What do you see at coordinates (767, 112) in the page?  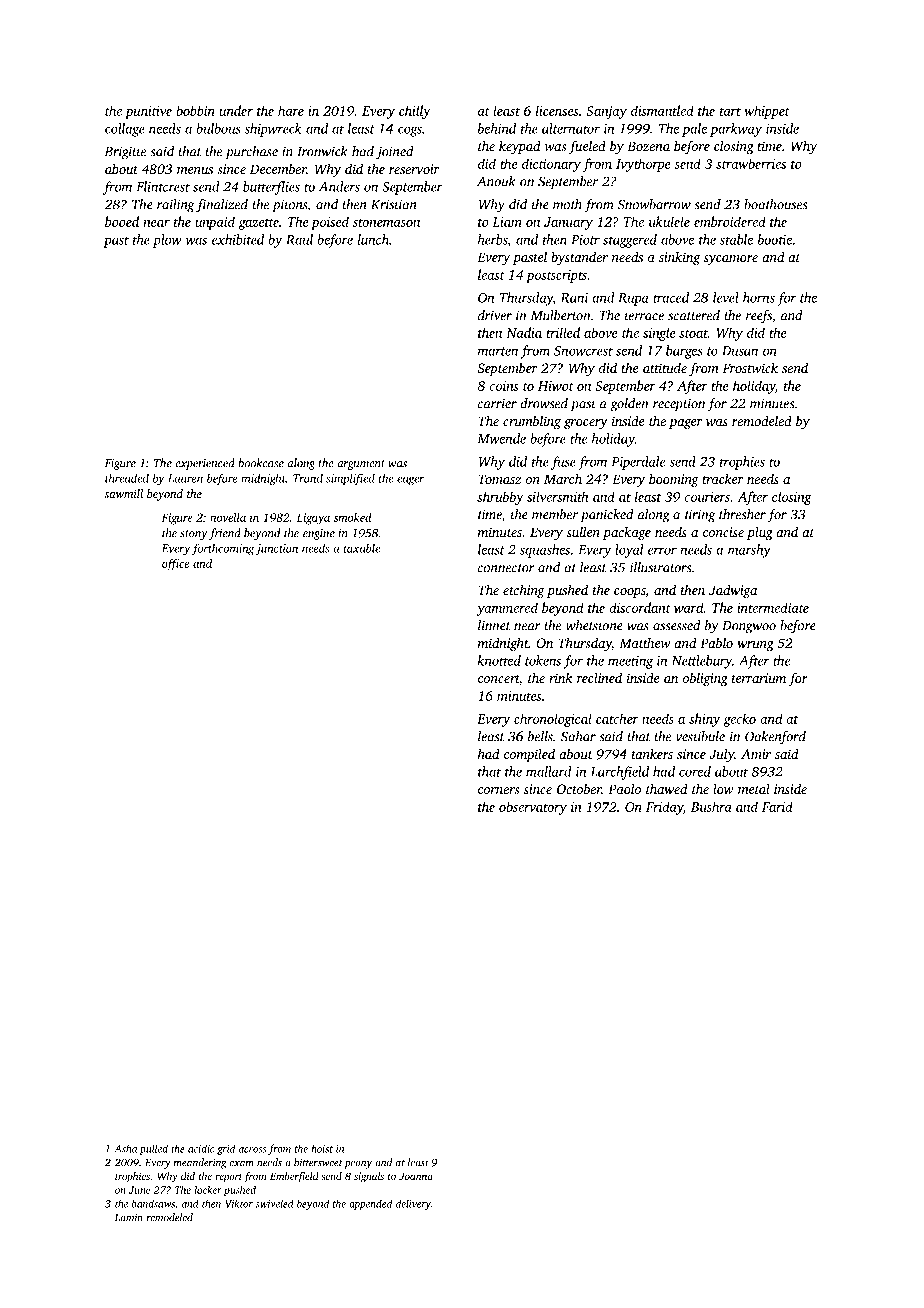 I see `whippet` at bounding box center [767, 112].
